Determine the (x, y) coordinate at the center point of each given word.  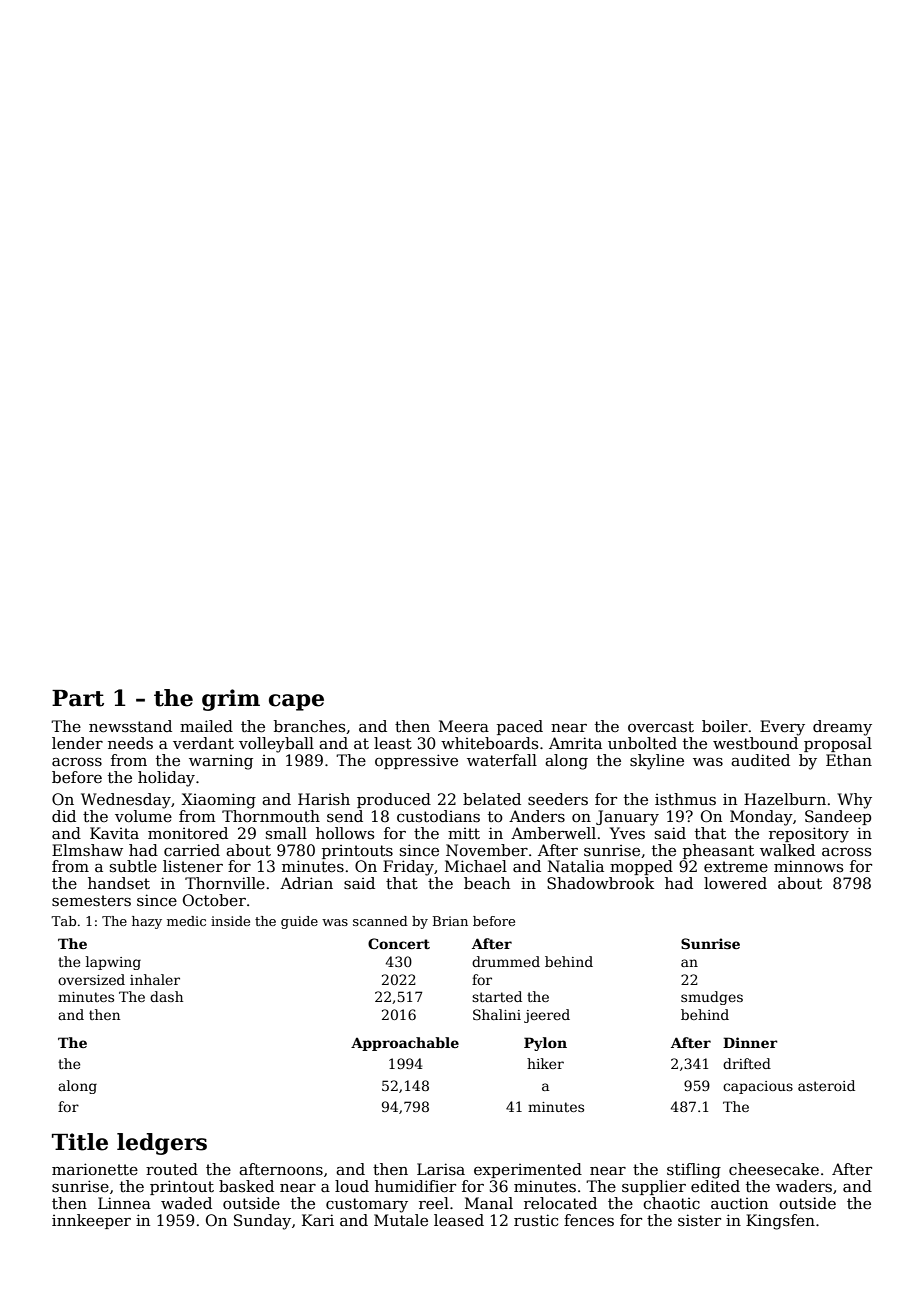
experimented (528, 1170)
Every (782, 728)
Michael (476, 866)
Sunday (262, 1222)
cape (296, 702)
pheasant (718, 851)
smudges (712, 998)
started (497, 996)
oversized (91, 979)
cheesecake (774, 1169)
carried (192, 850)
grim (231, 700)
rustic (536, 1220)
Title (80, 1142)
